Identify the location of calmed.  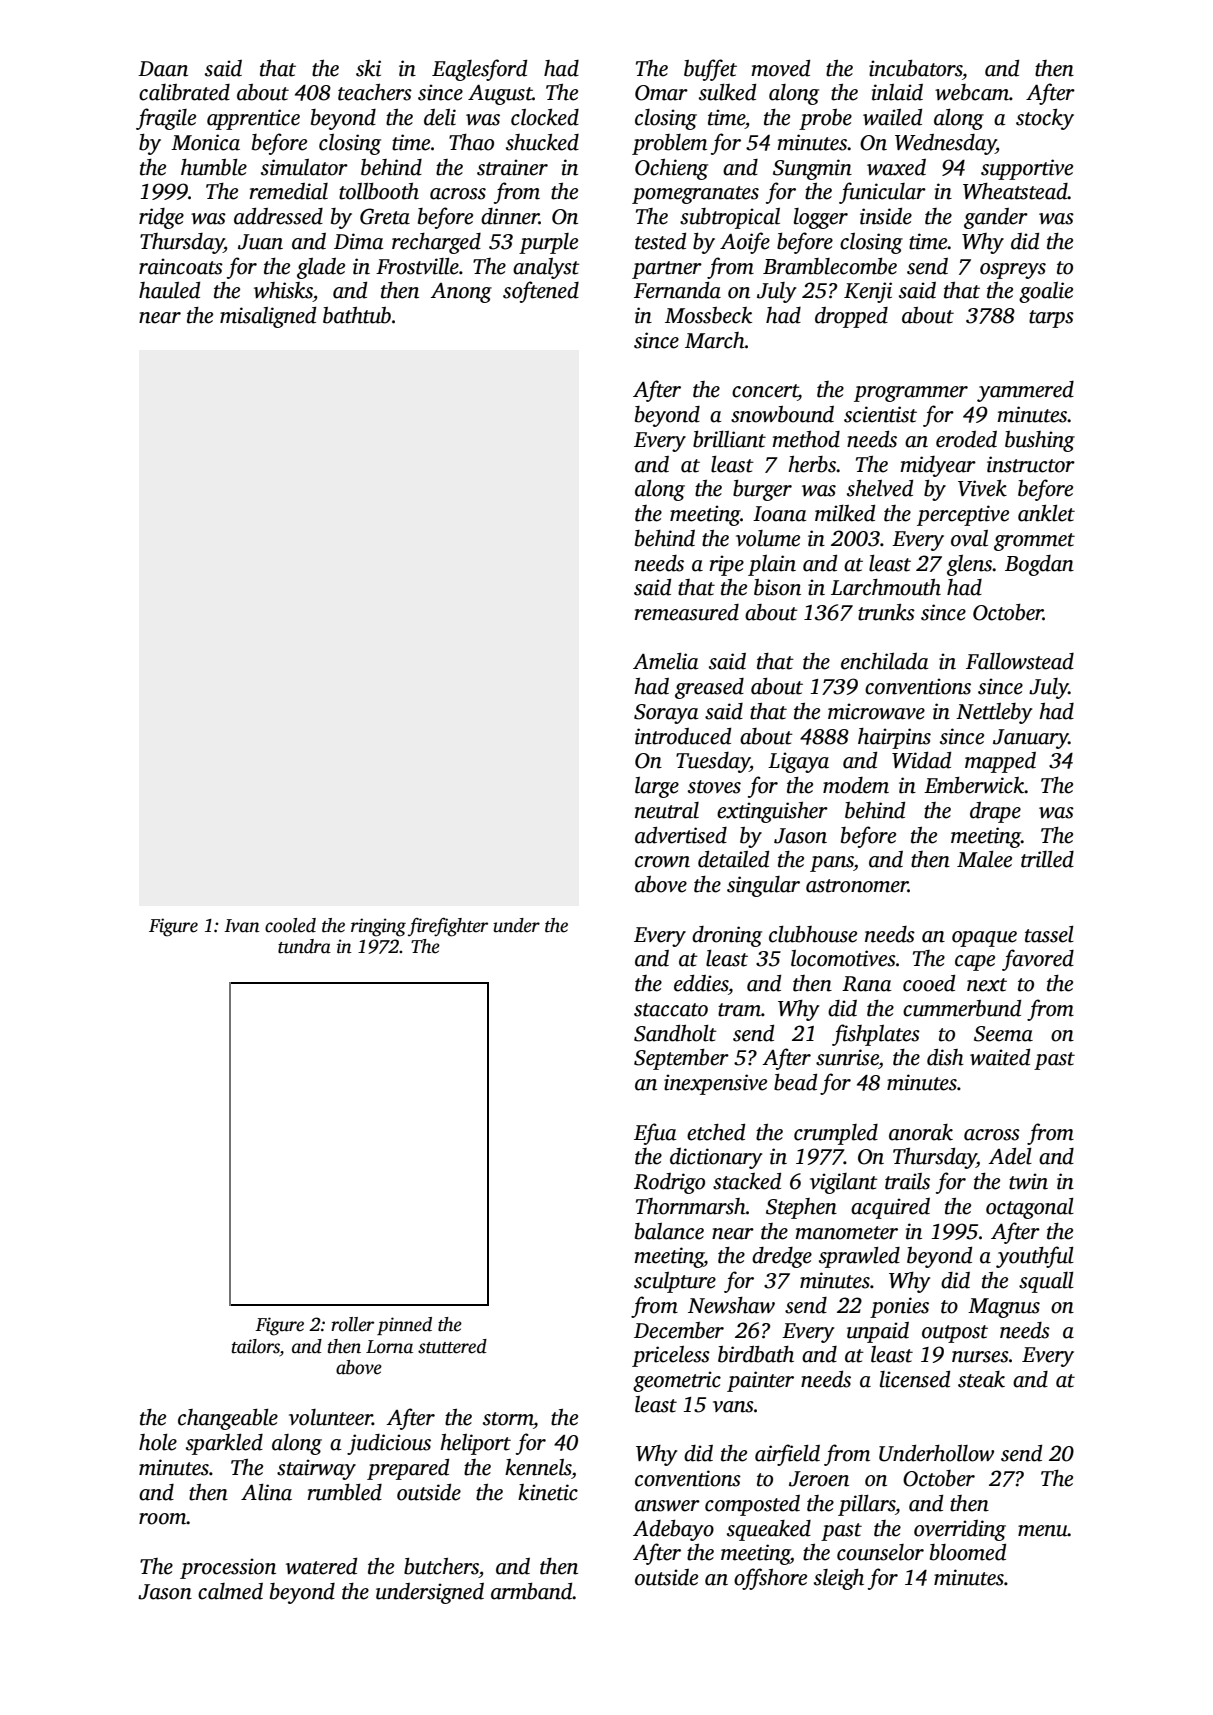
(230, 1591).
